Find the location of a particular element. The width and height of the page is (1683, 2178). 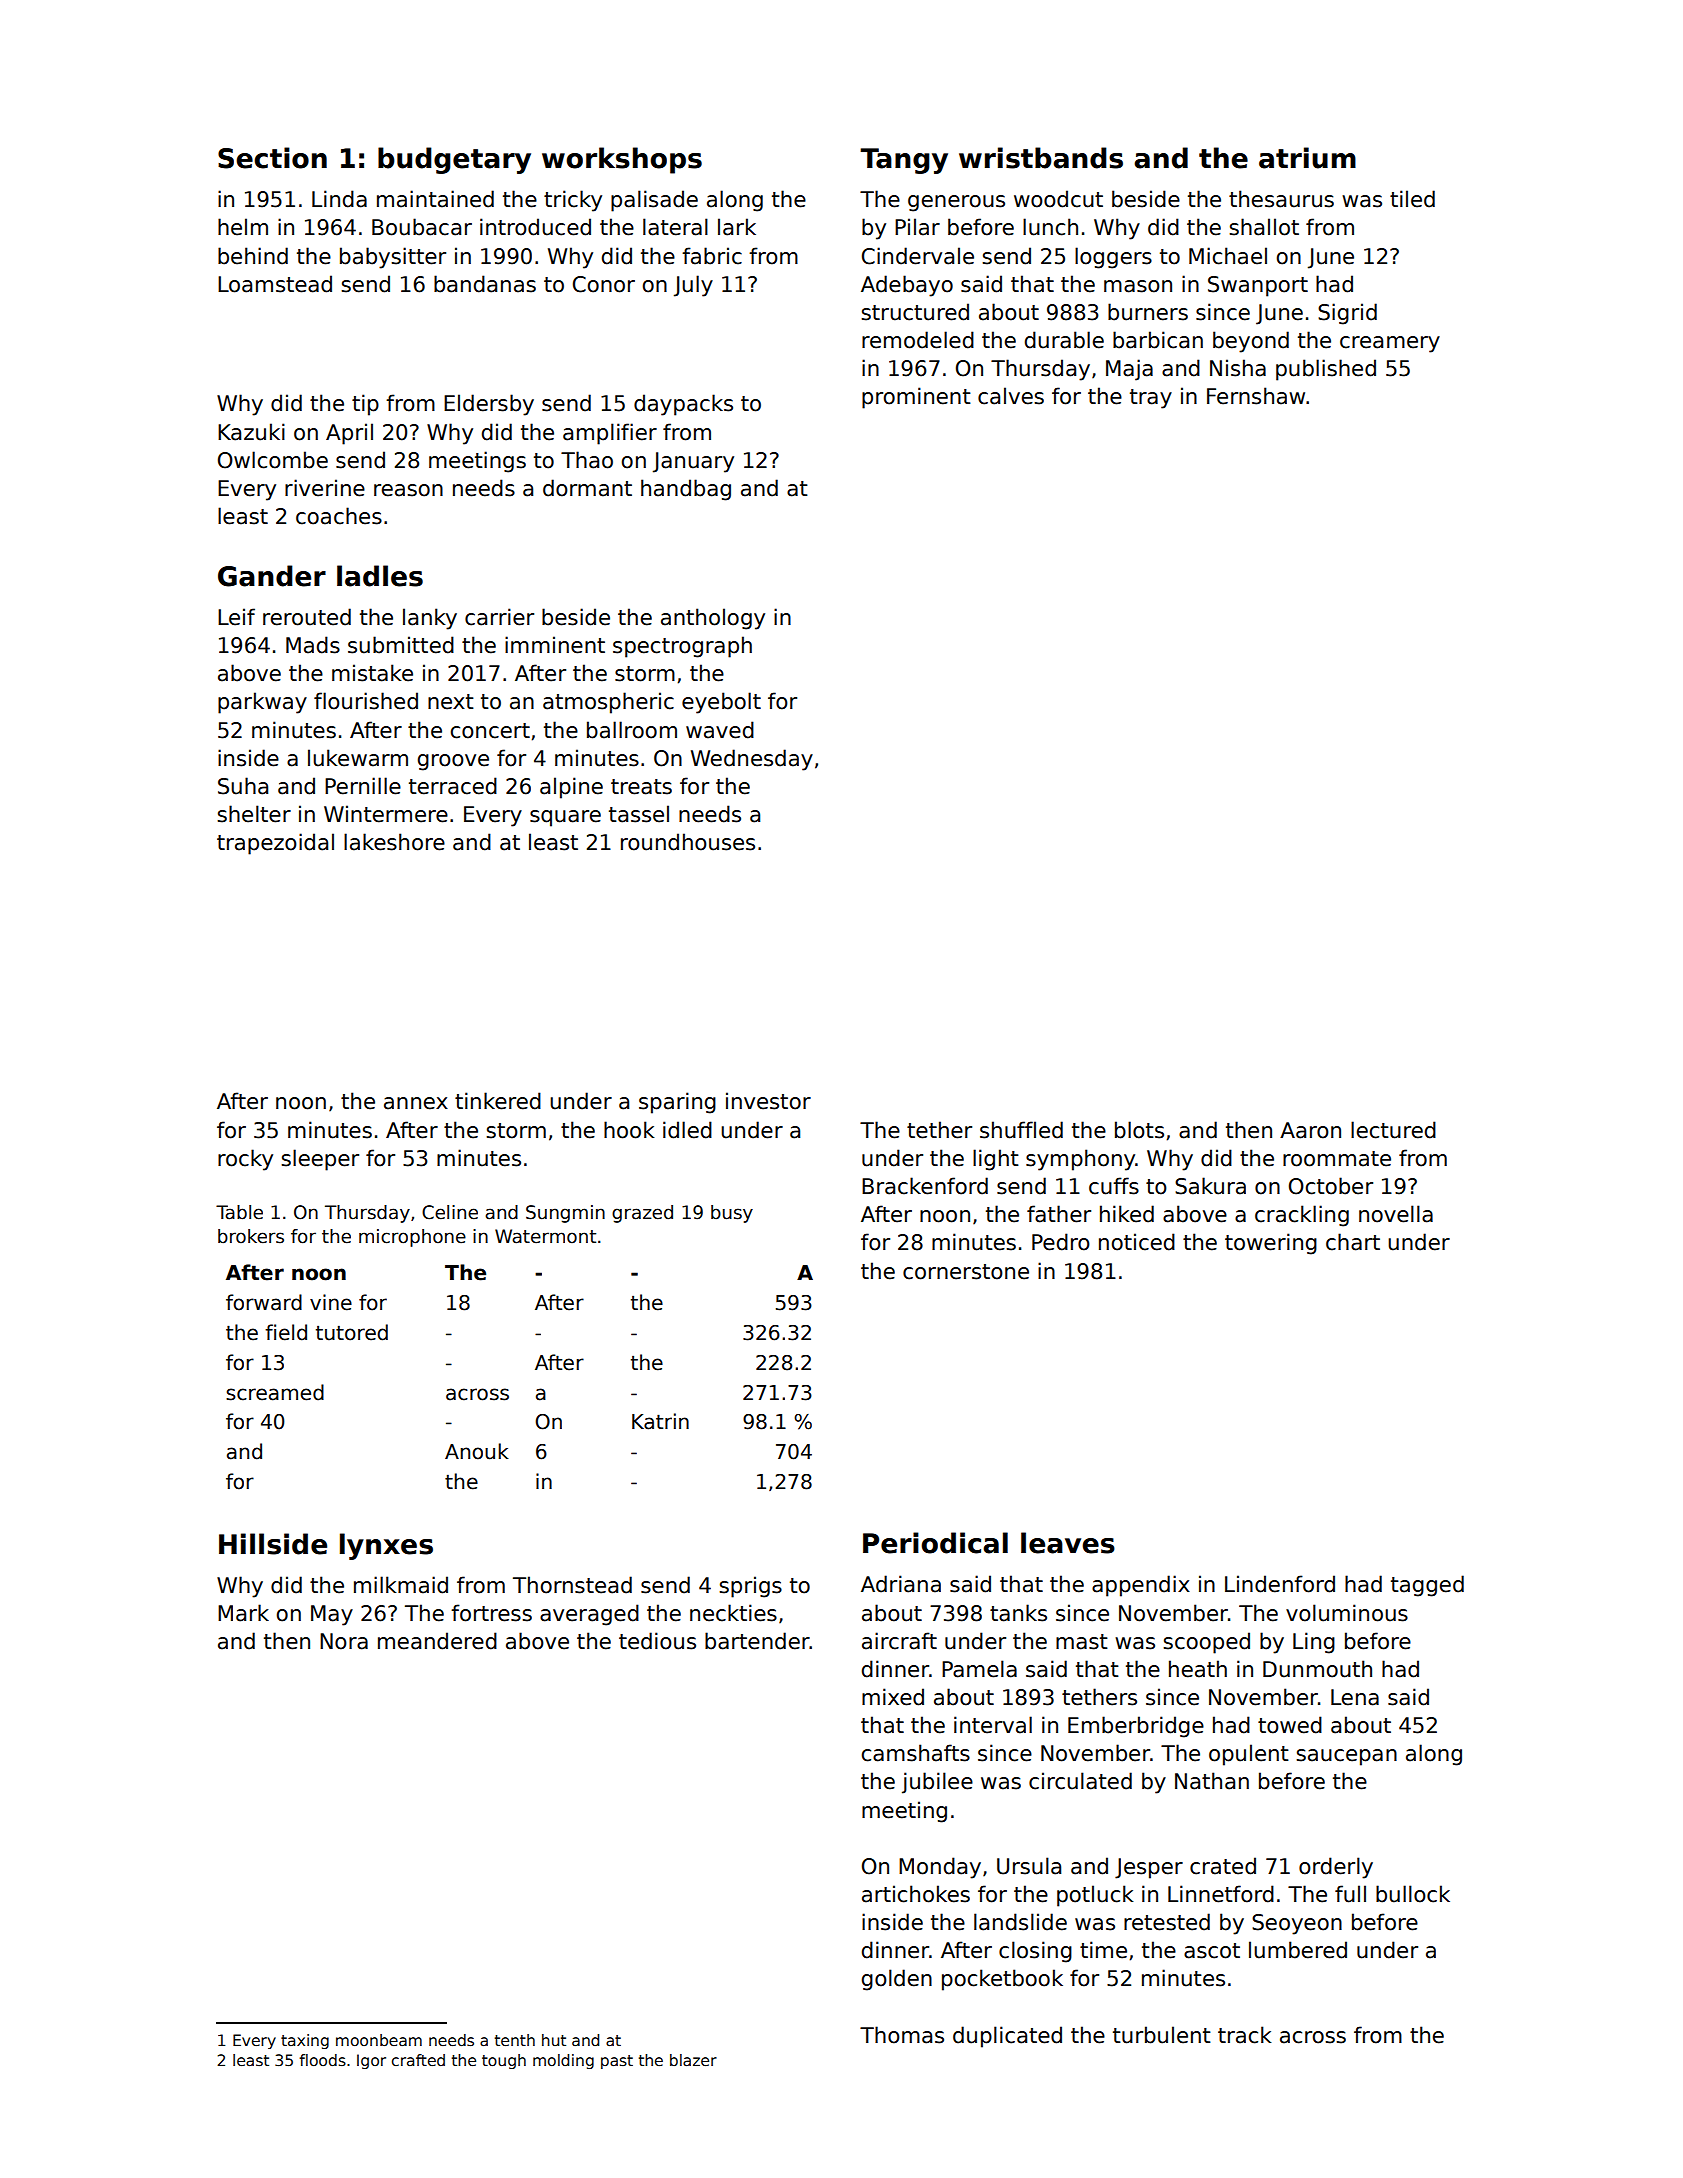

crated is located at coordinates (1223, 1866).
